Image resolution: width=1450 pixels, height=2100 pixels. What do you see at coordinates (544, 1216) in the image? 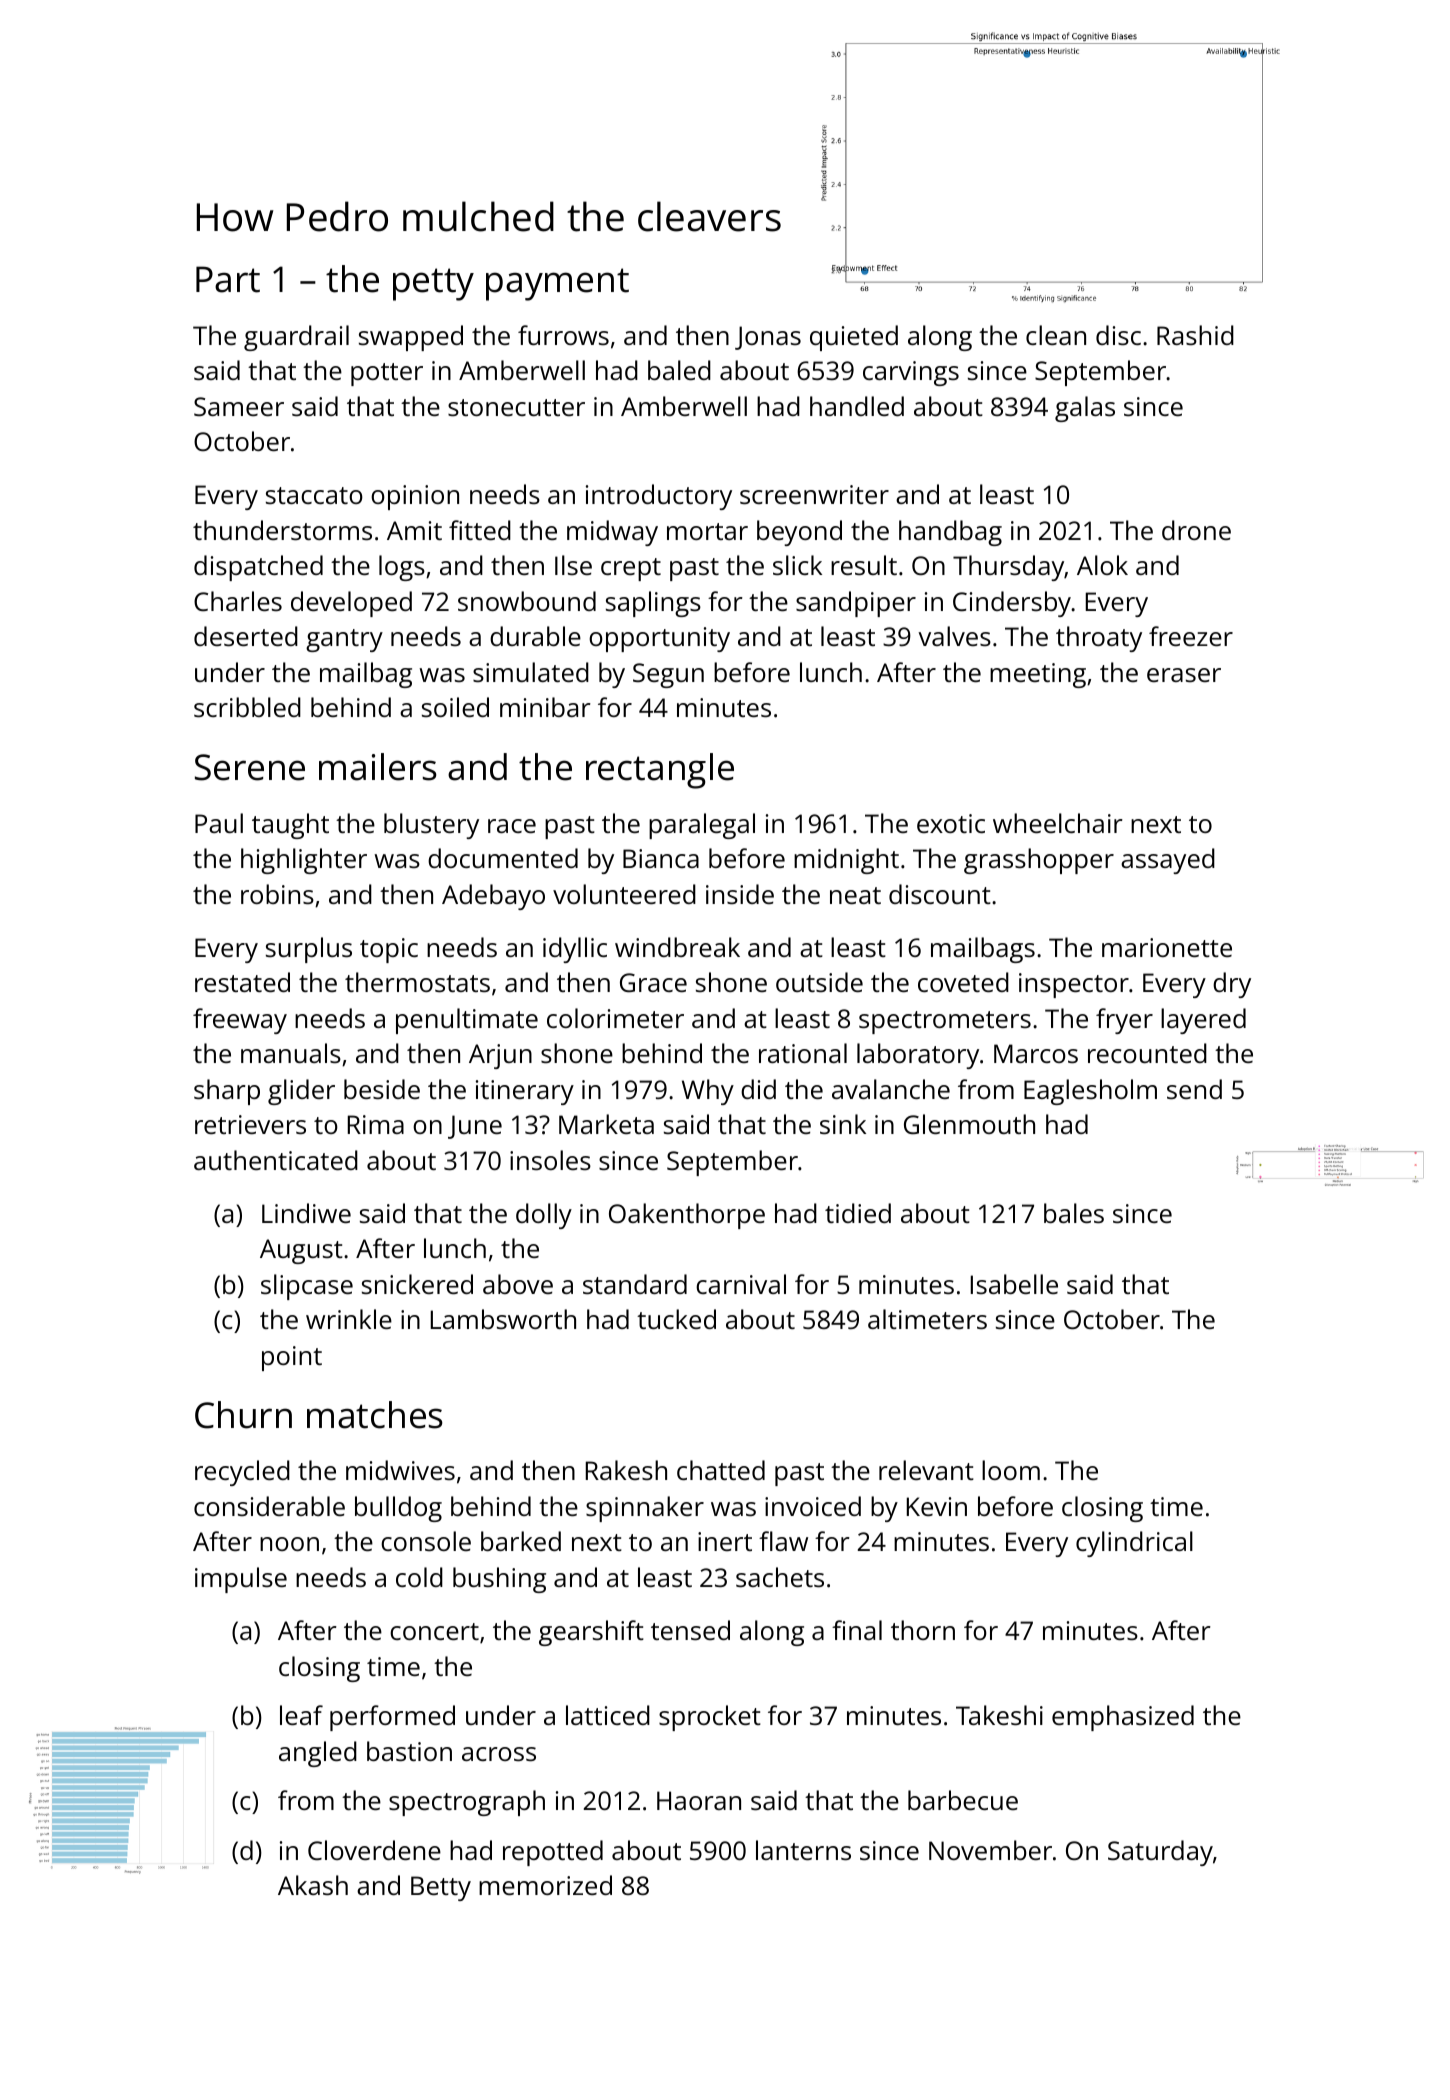
I see `dolly` at bounding box center [544, 1216].
